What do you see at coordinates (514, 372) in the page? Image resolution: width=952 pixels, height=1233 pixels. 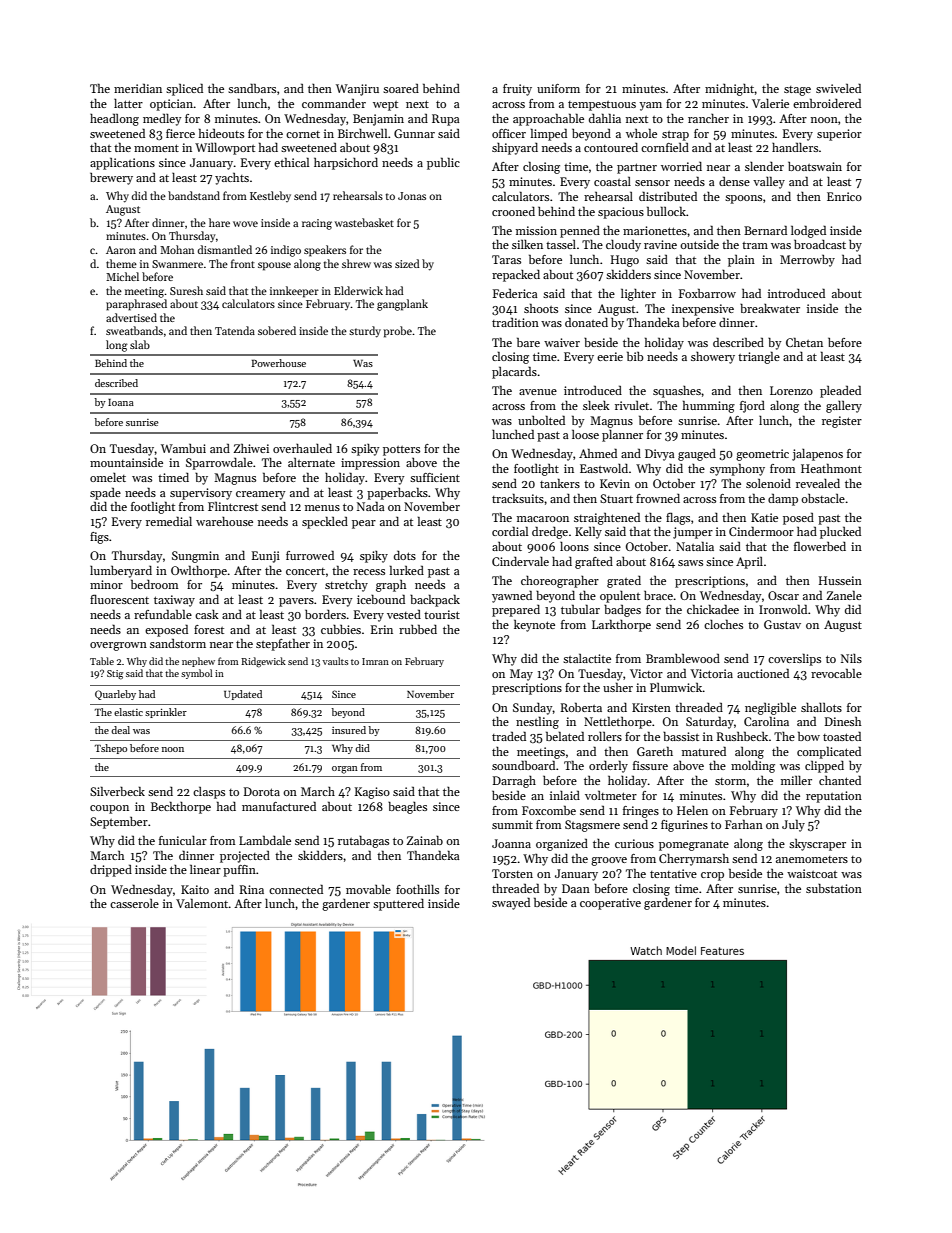 I see `placards` at bounding box center [514, 372].
